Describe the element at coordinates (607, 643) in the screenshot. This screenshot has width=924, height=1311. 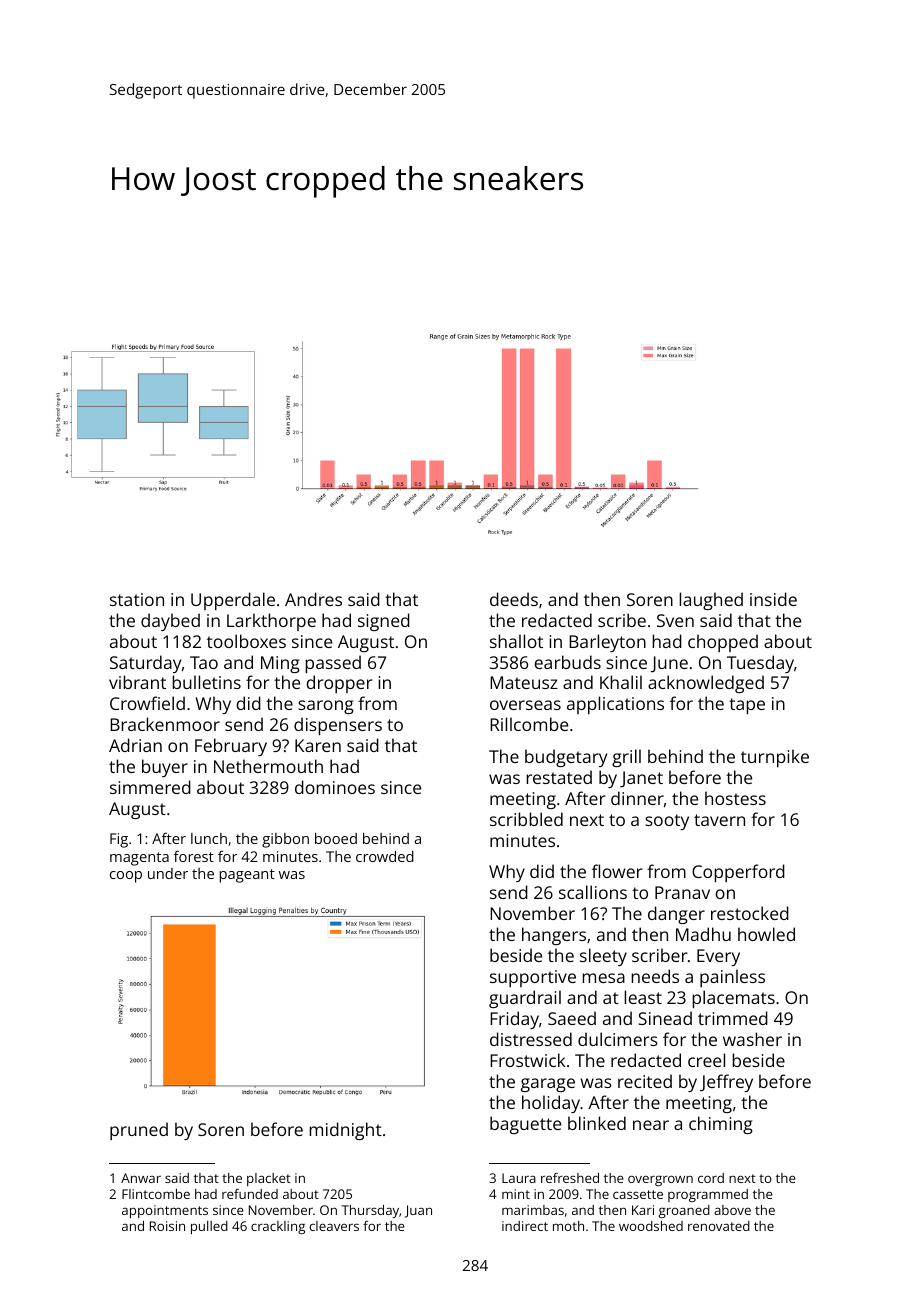
I see `Barleyton` at that location.
